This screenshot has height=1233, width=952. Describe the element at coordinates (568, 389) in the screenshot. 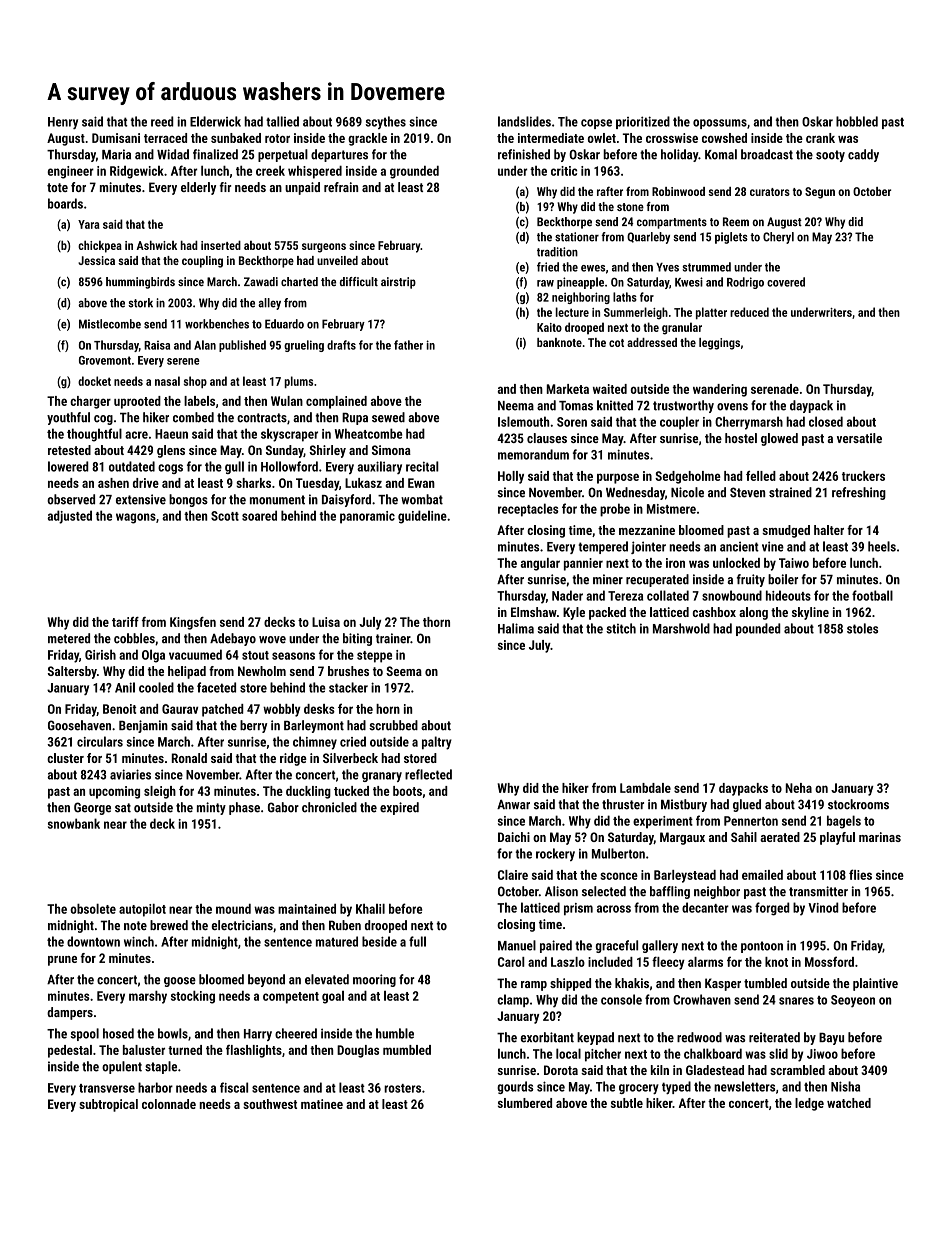

I see `Marketa` at that location.
